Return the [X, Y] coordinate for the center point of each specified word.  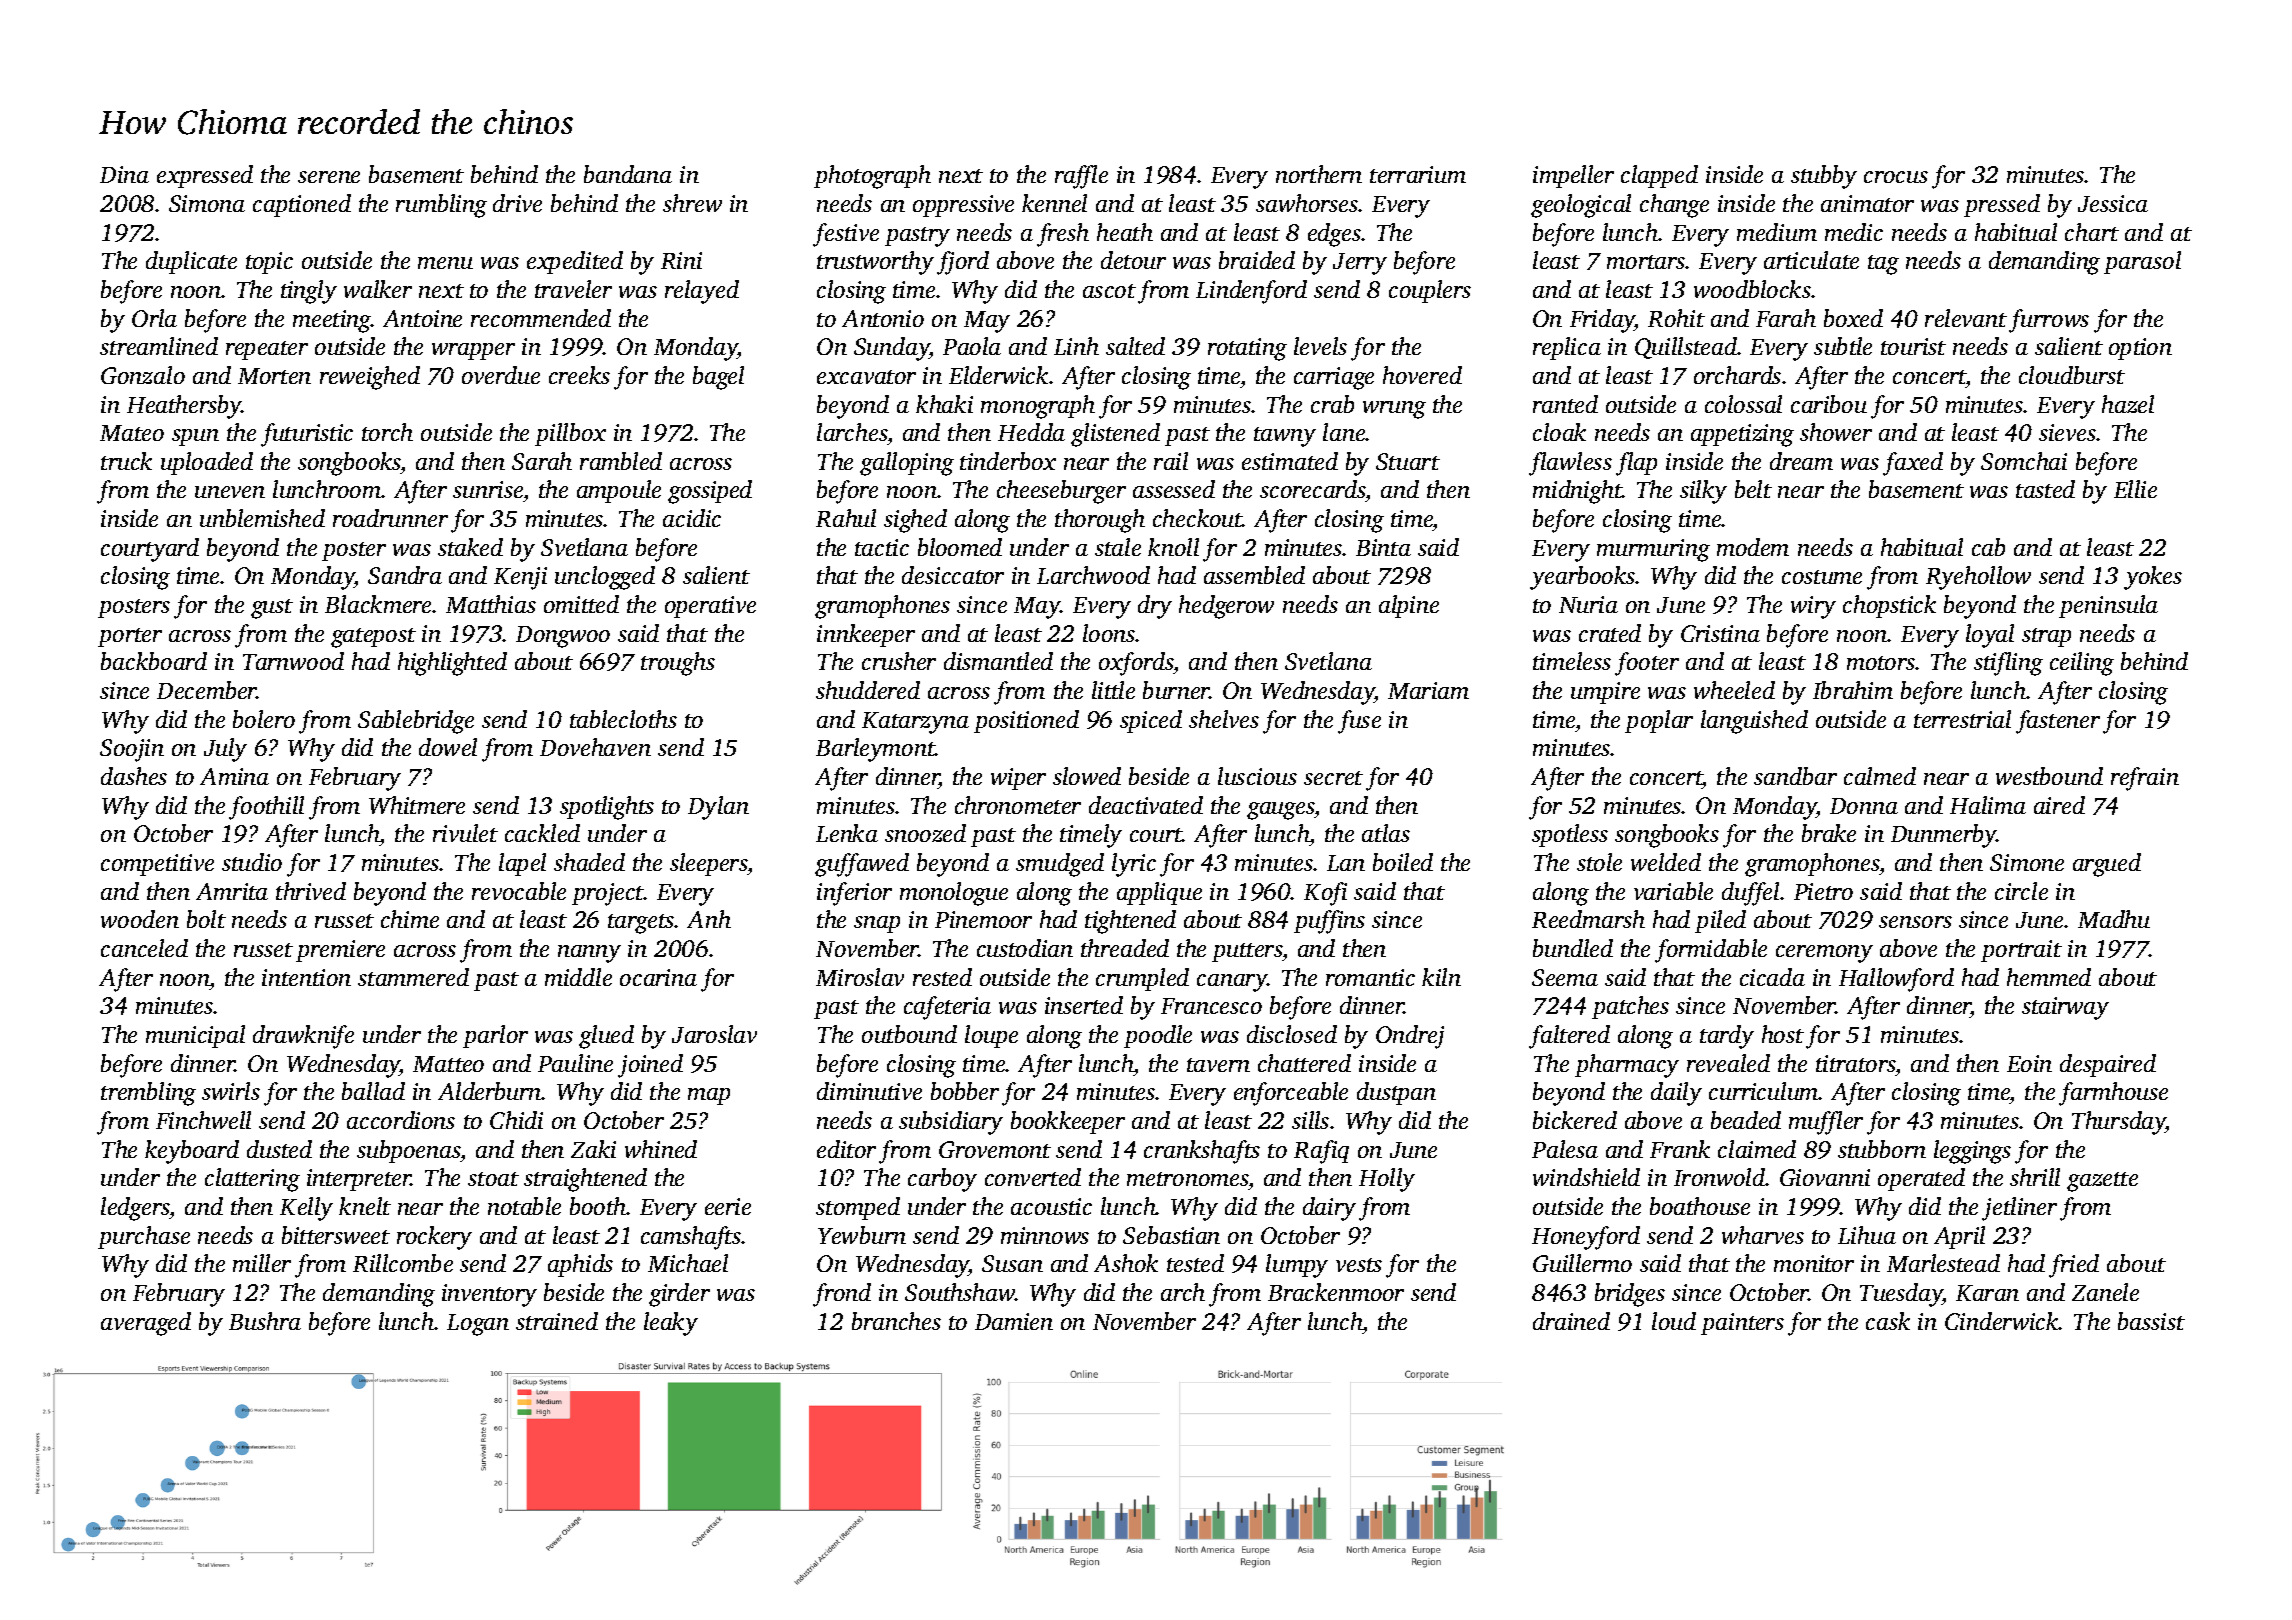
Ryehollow [1978, 578]
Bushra [265, 1321]
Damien [1014, 1321]
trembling [148, 1094]
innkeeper [866, 635]
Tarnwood [293, 661]
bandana [628, 174]
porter [130, 637]
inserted [1084, 1005]
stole [1599, 862]
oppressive [963, 206]
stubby [1824, 177]
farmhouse [2113, 1094]
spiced [1151, 721]
